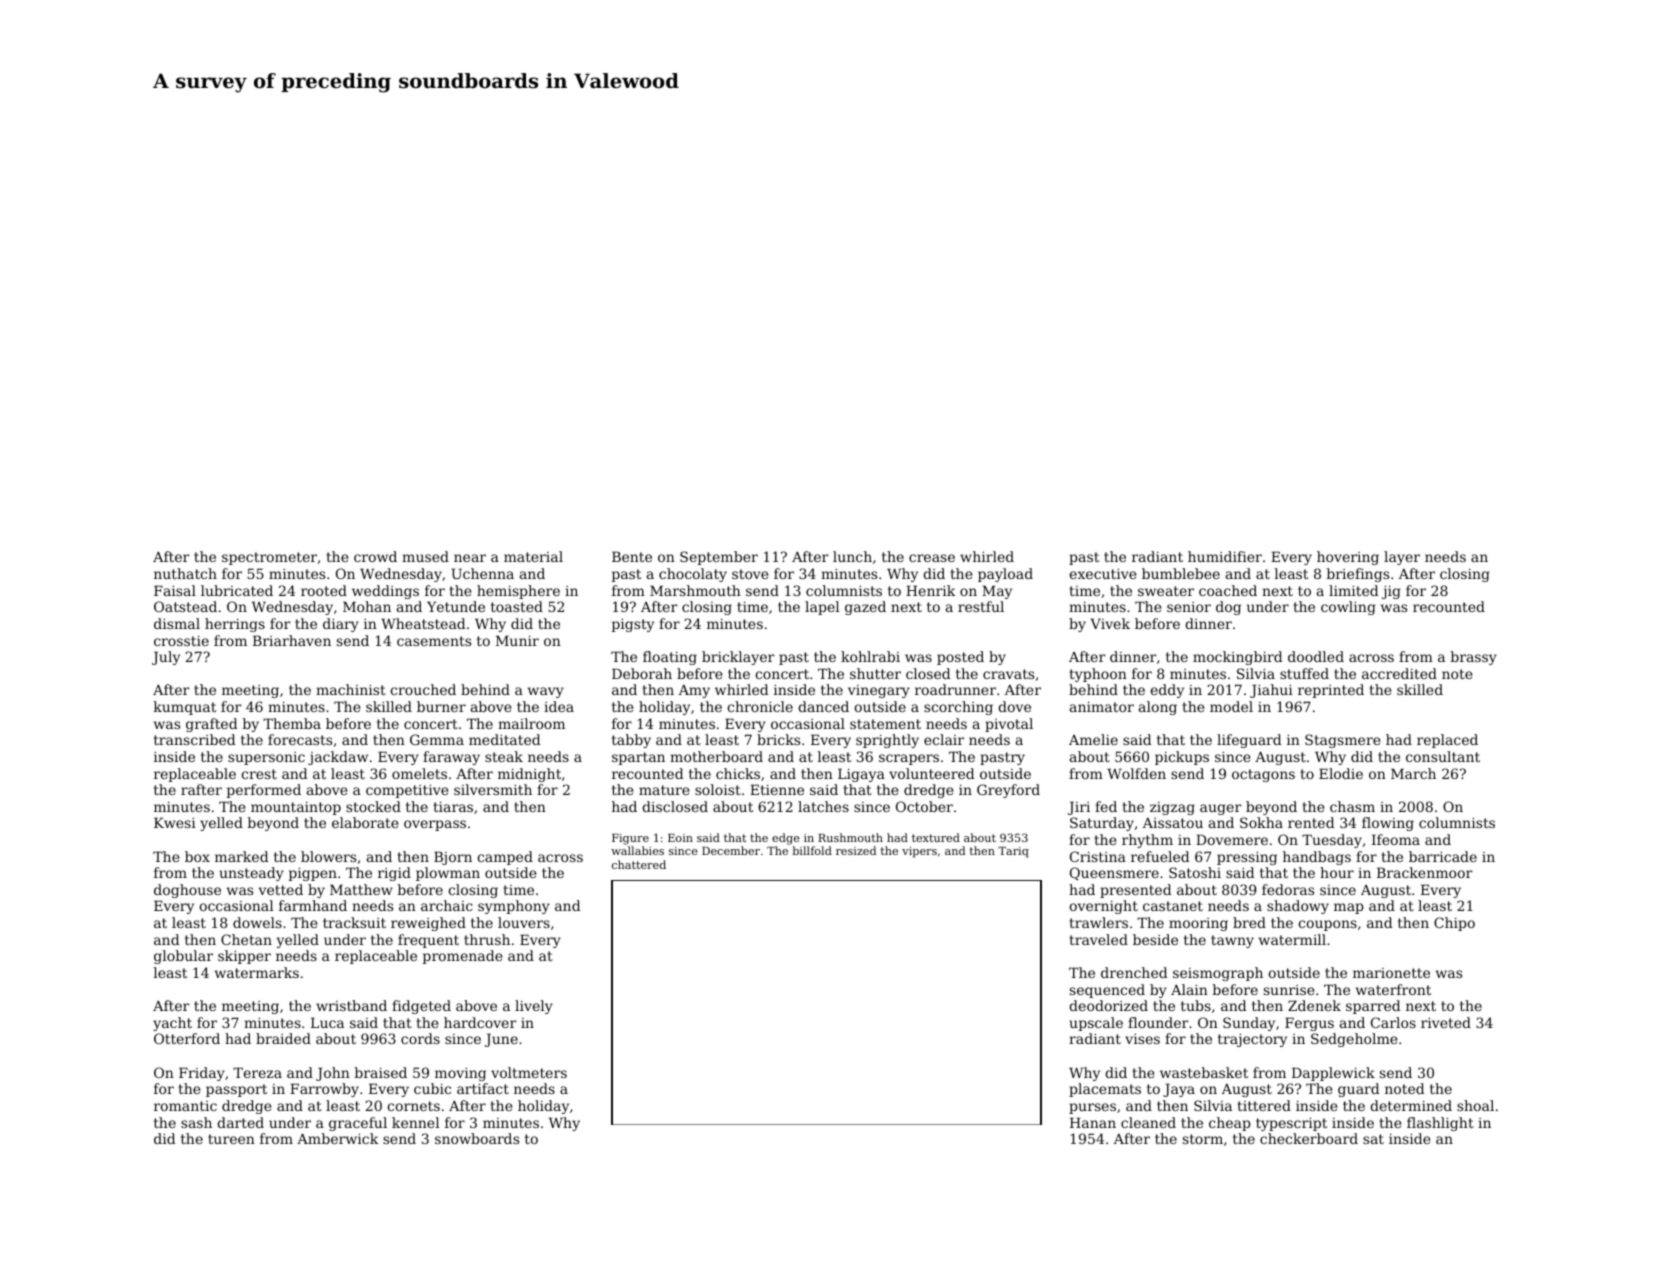  What do you see at coordinates (187, 1038) in the screenshot?
I see `Otterford` at bounding box center [187, 1038].
